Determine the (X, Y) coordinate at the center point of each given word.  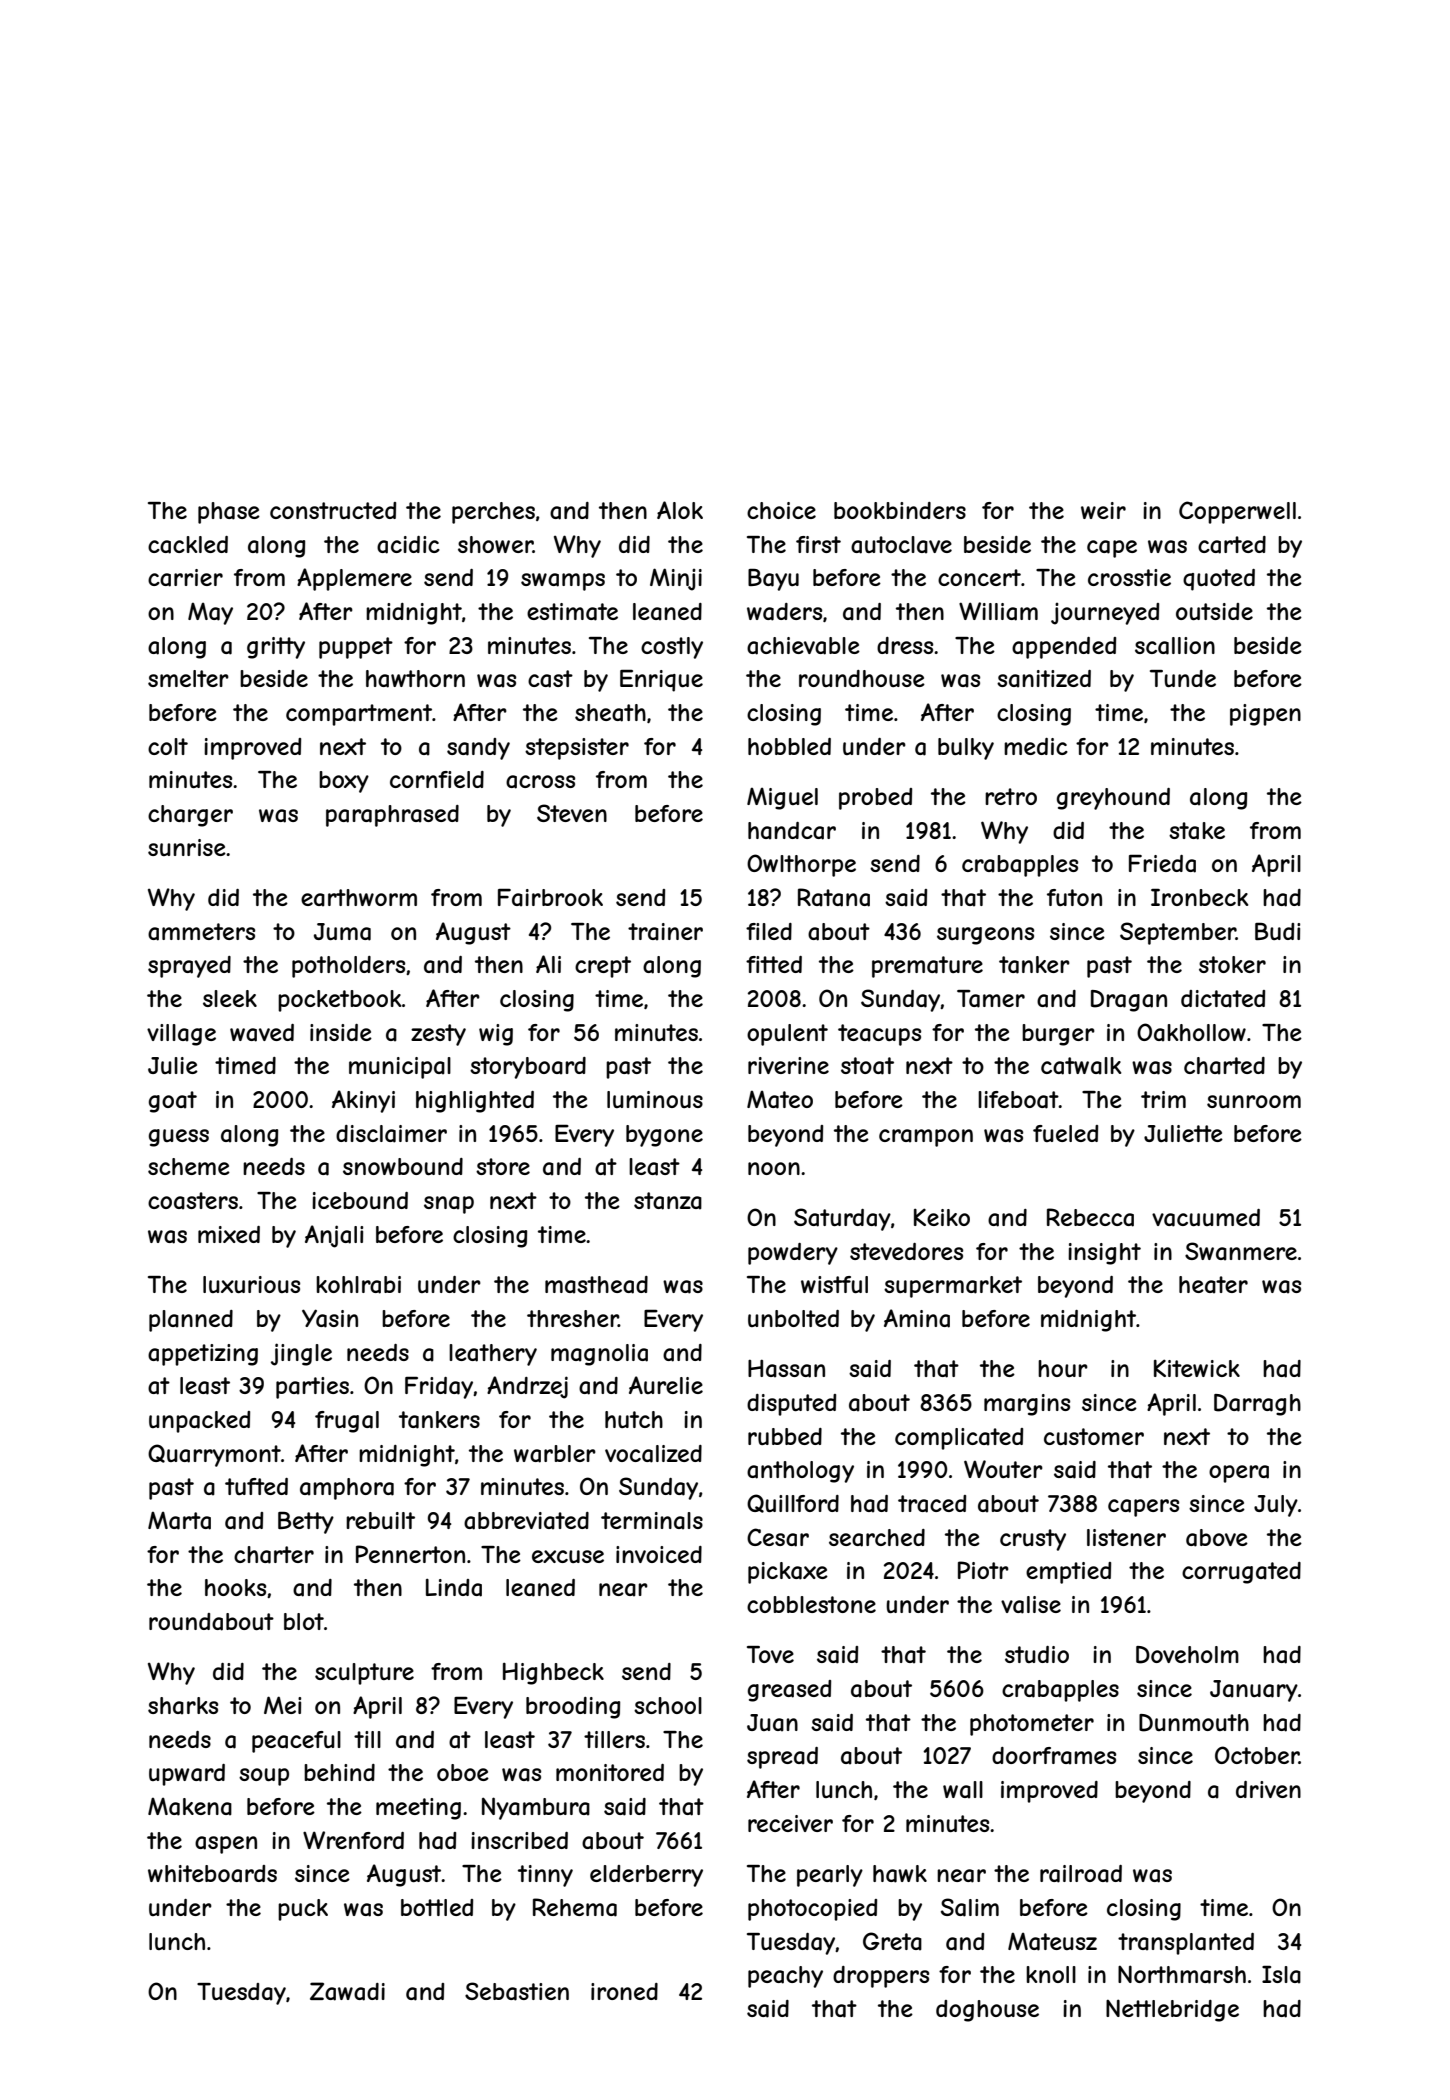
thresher (572, 1318)
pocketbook (340, 1001)
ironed (624, 1991)
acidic (408, 545)
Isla (1281, 1974)
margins (1027, 1405)
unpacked (199, 1422)
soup (264, 1777)
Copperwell (1237, 512)
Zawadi (347, 1991)
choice (781, 510)
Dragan (1129, 1001)
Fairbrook (550, 897)
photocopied (812, 1910)
